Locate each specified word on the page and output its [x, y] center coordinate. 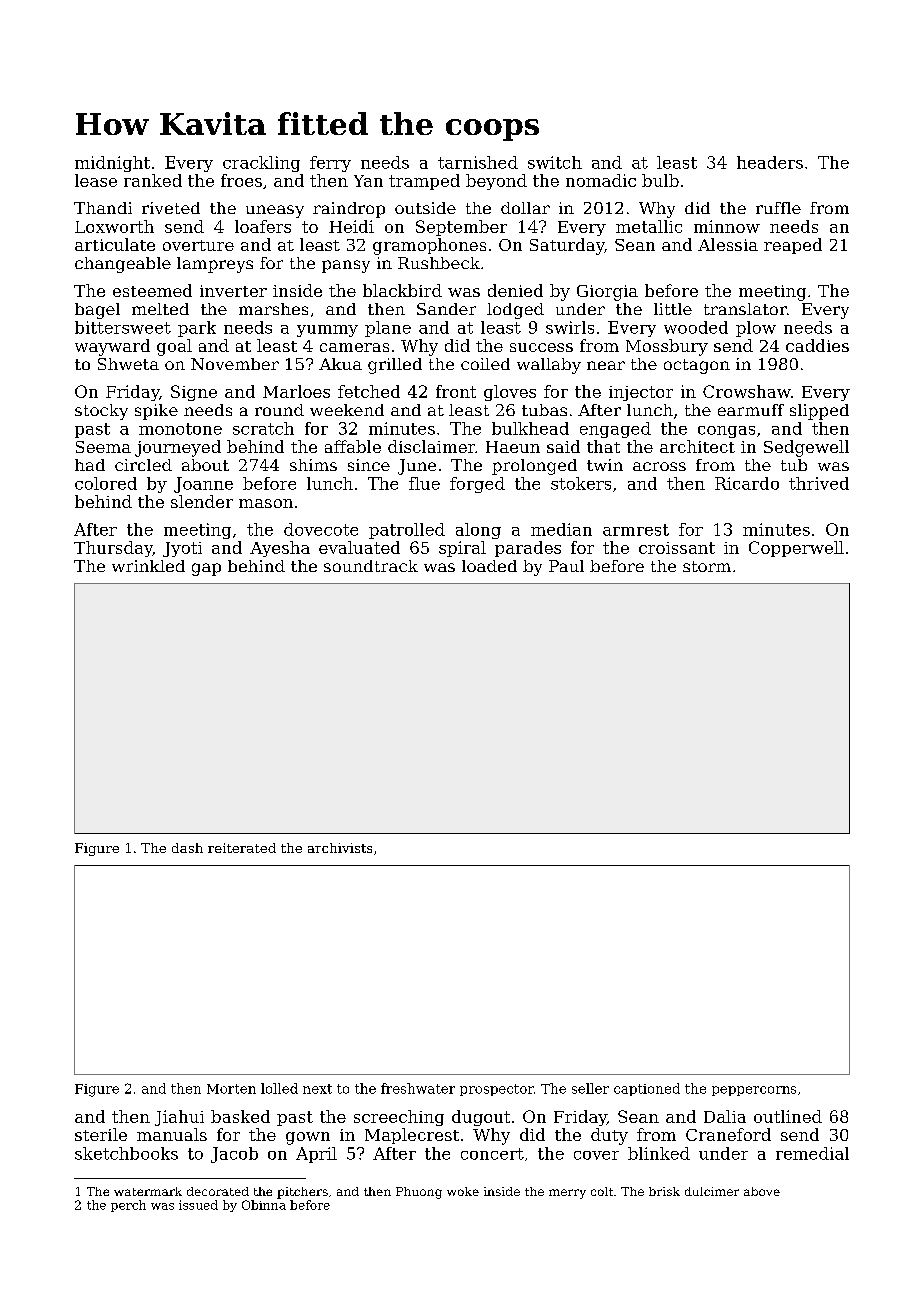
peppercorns [754, 1091]
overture [198, 245]
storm [707, 566]
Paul [566, 566]
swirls [570, 327]
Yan [368, 181]
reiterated [242, 848]
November [235, 364]
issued [198, 1205]
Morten [231, 1089]
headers [770, 162]
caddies [817, 345]
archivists [340, 848]
